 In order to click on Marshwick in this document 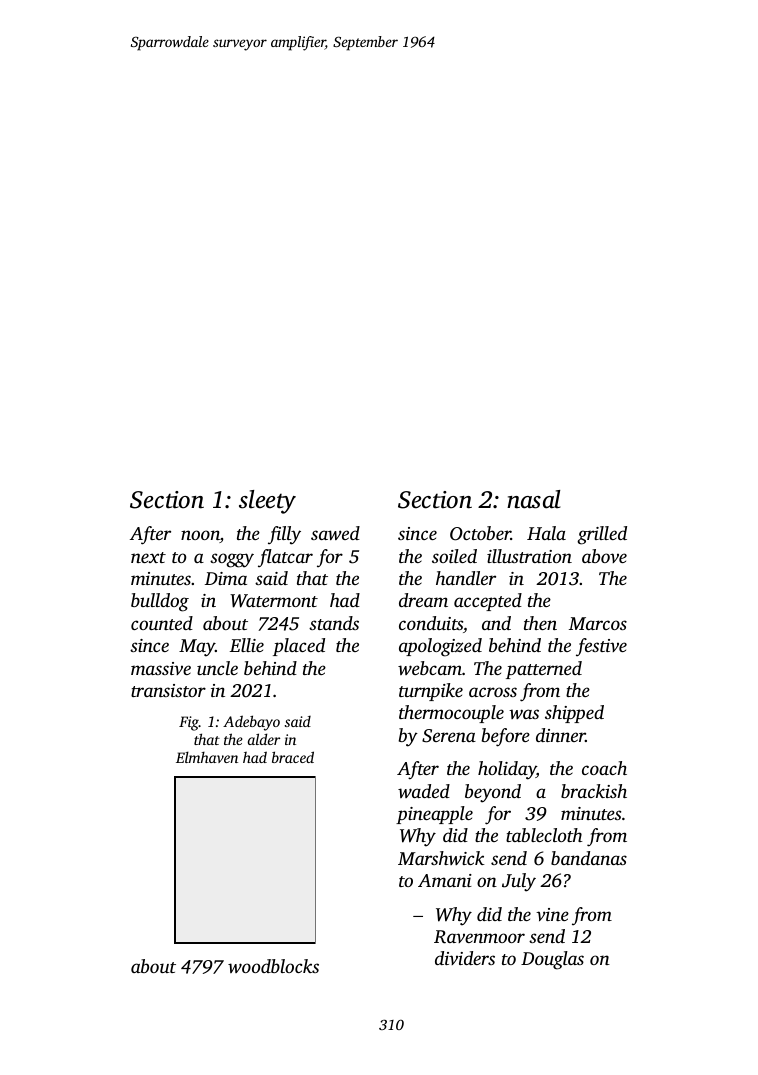, I will do `click(441, 858)`.
